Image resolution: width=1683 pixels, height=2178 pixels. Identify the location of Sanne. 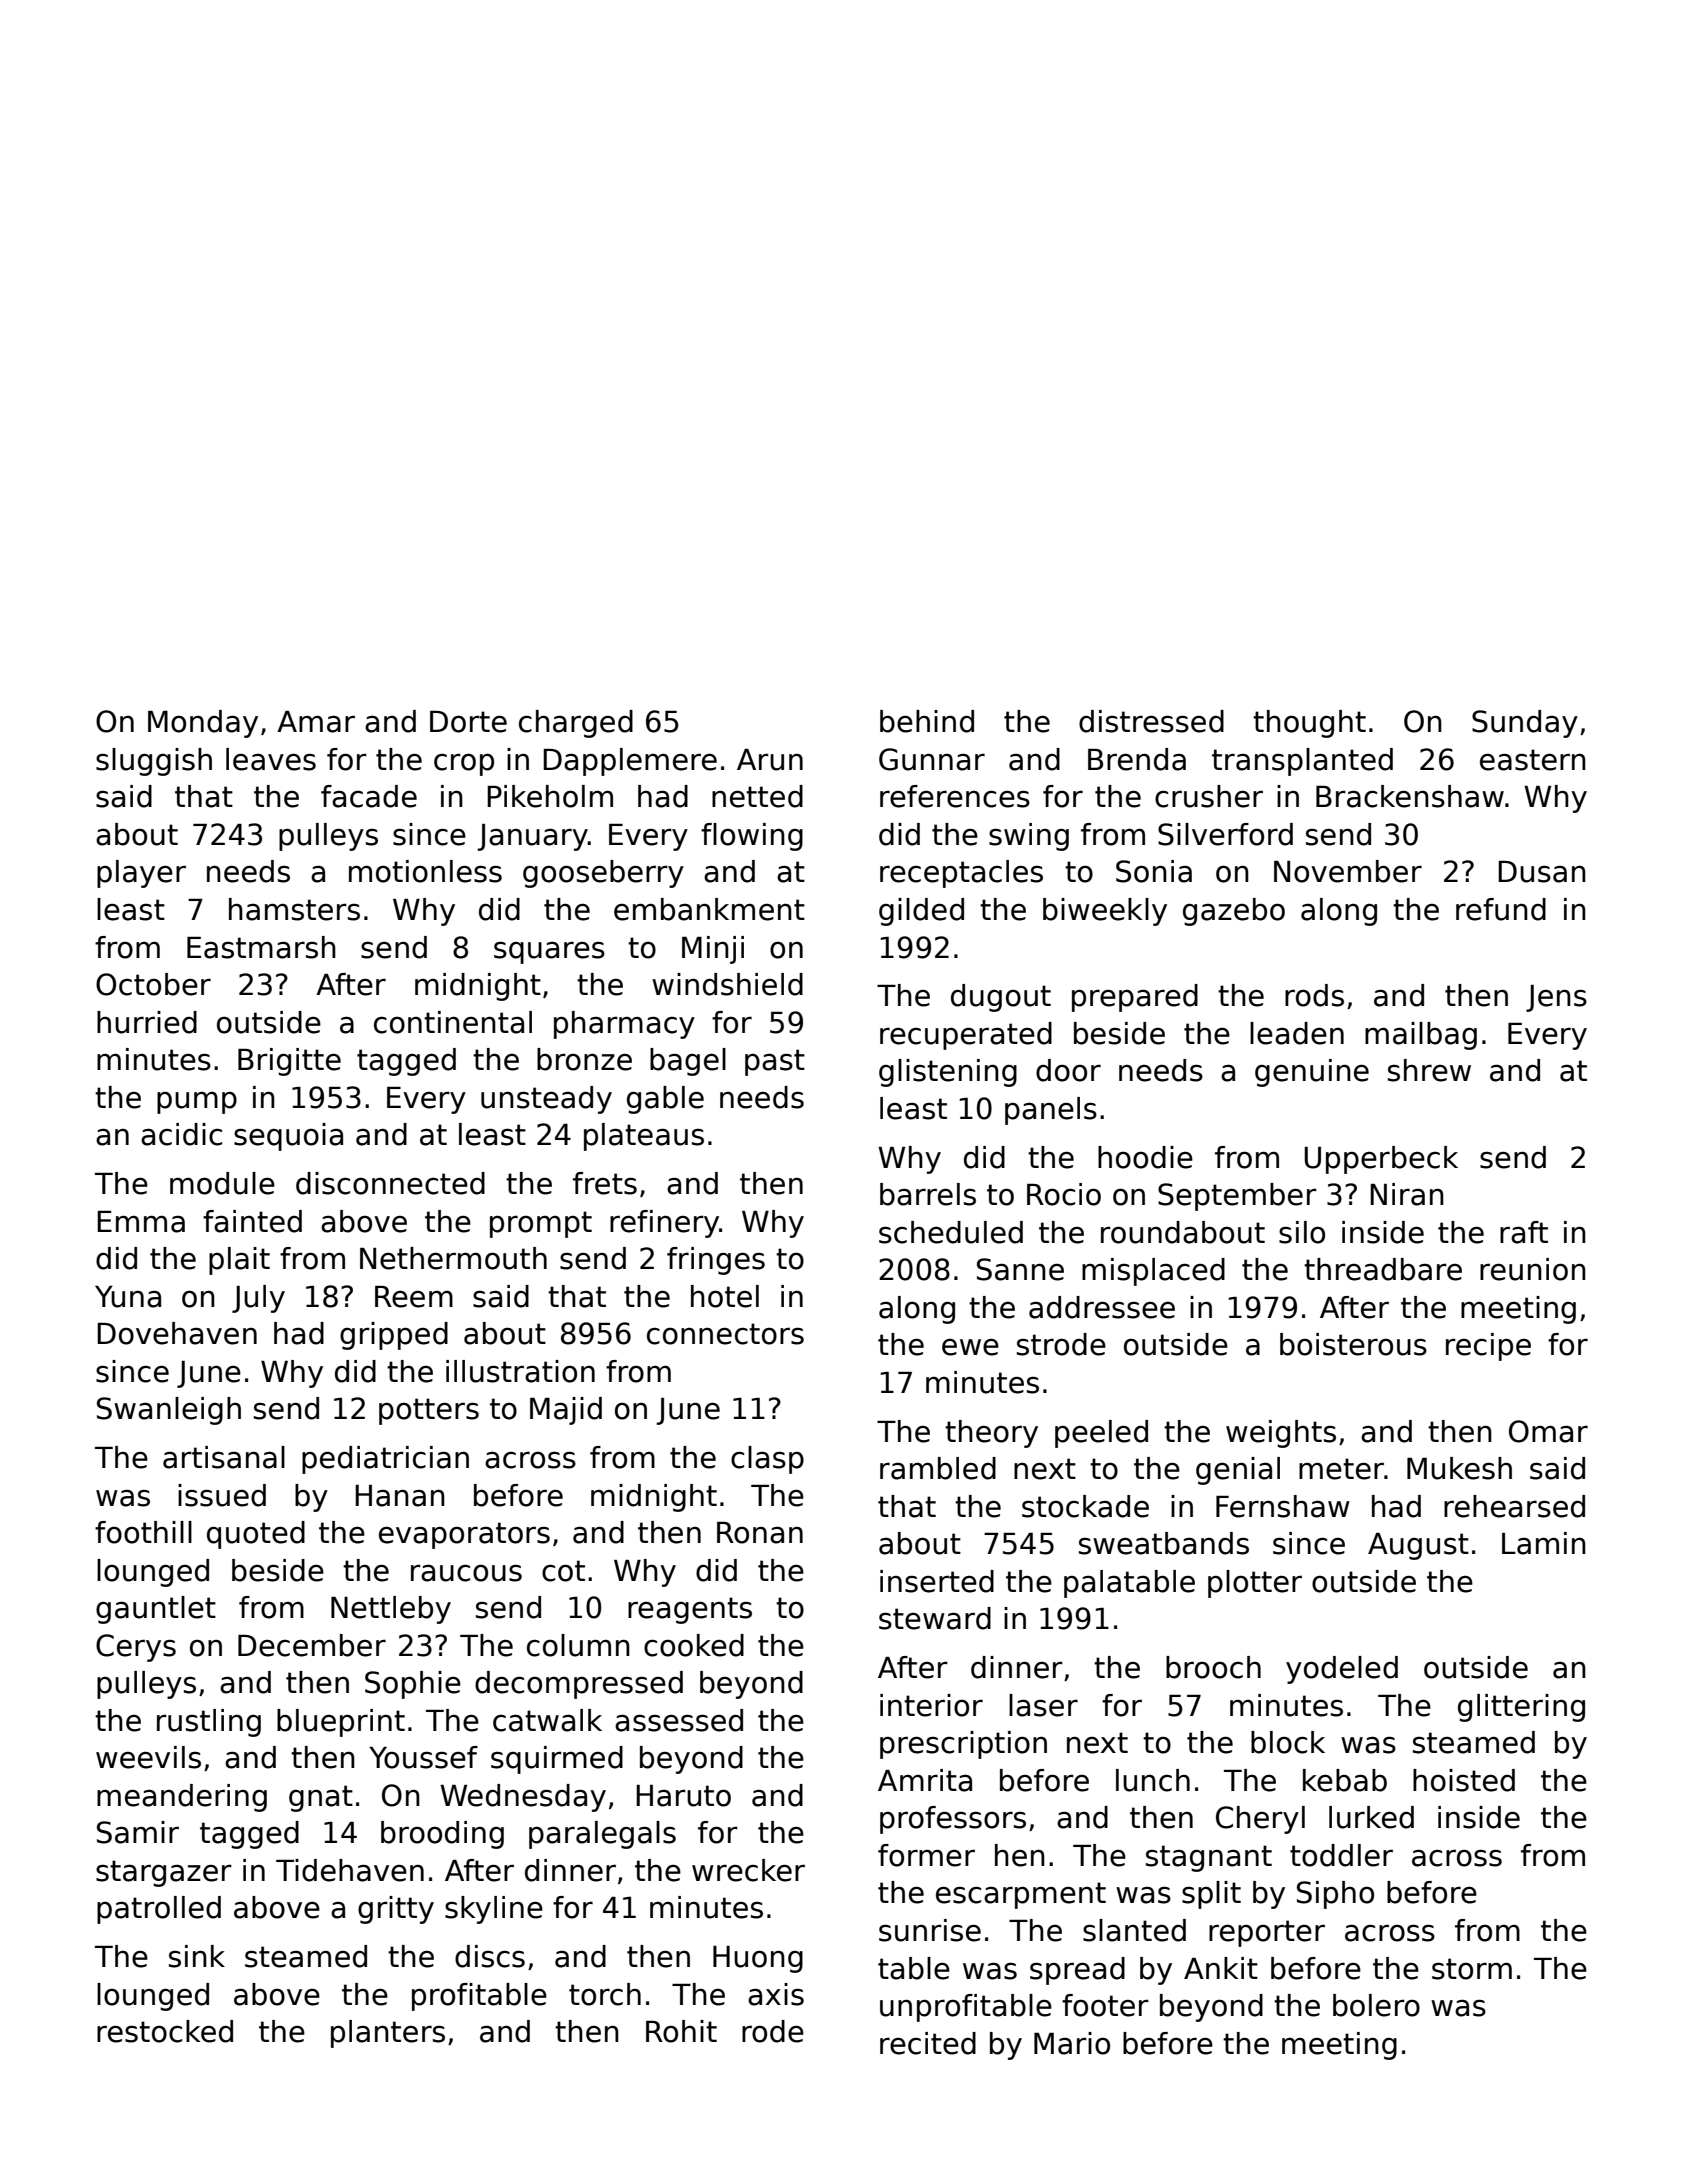
(1020, 1269).
